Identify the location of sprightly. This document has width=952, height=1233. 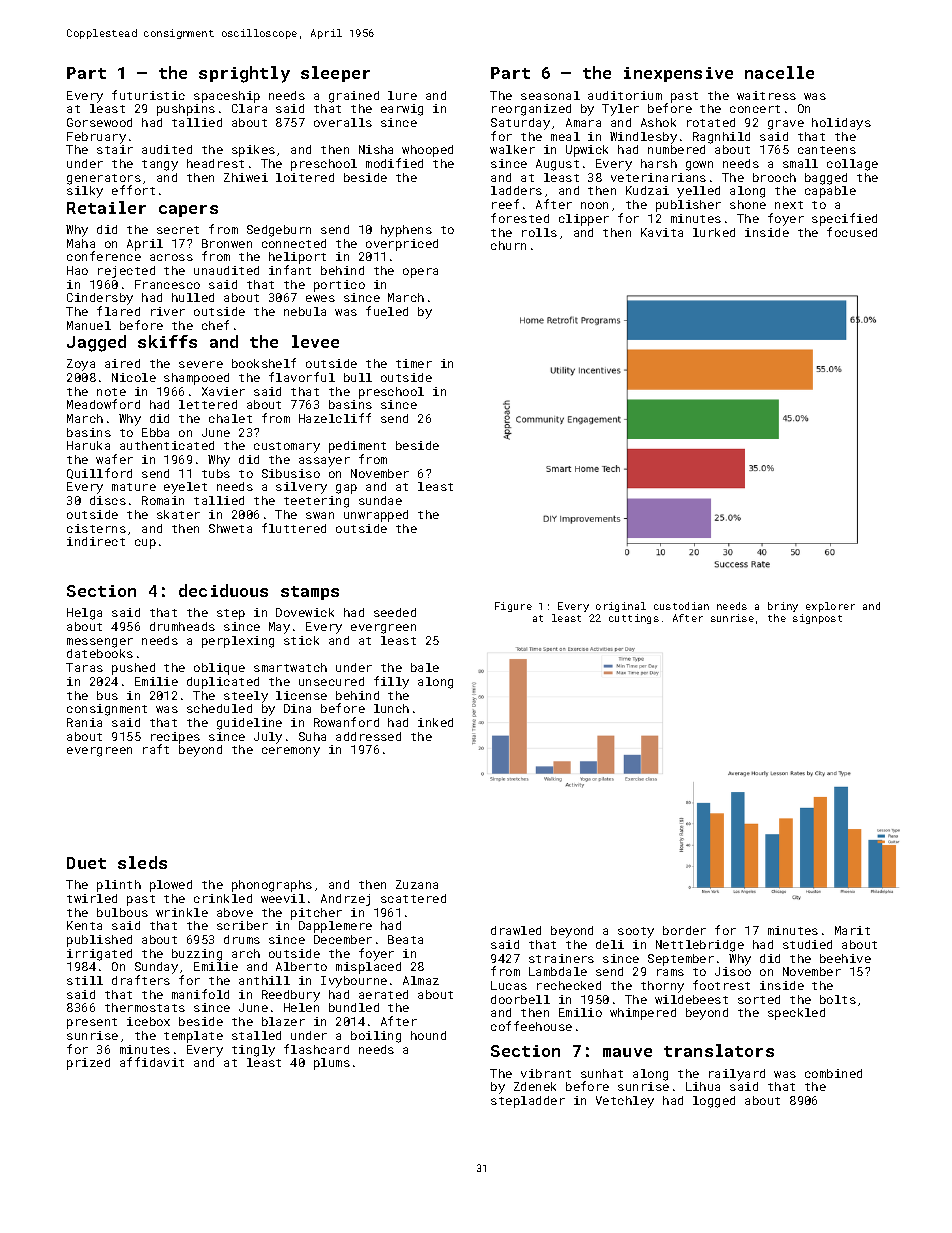
(244, 74).
